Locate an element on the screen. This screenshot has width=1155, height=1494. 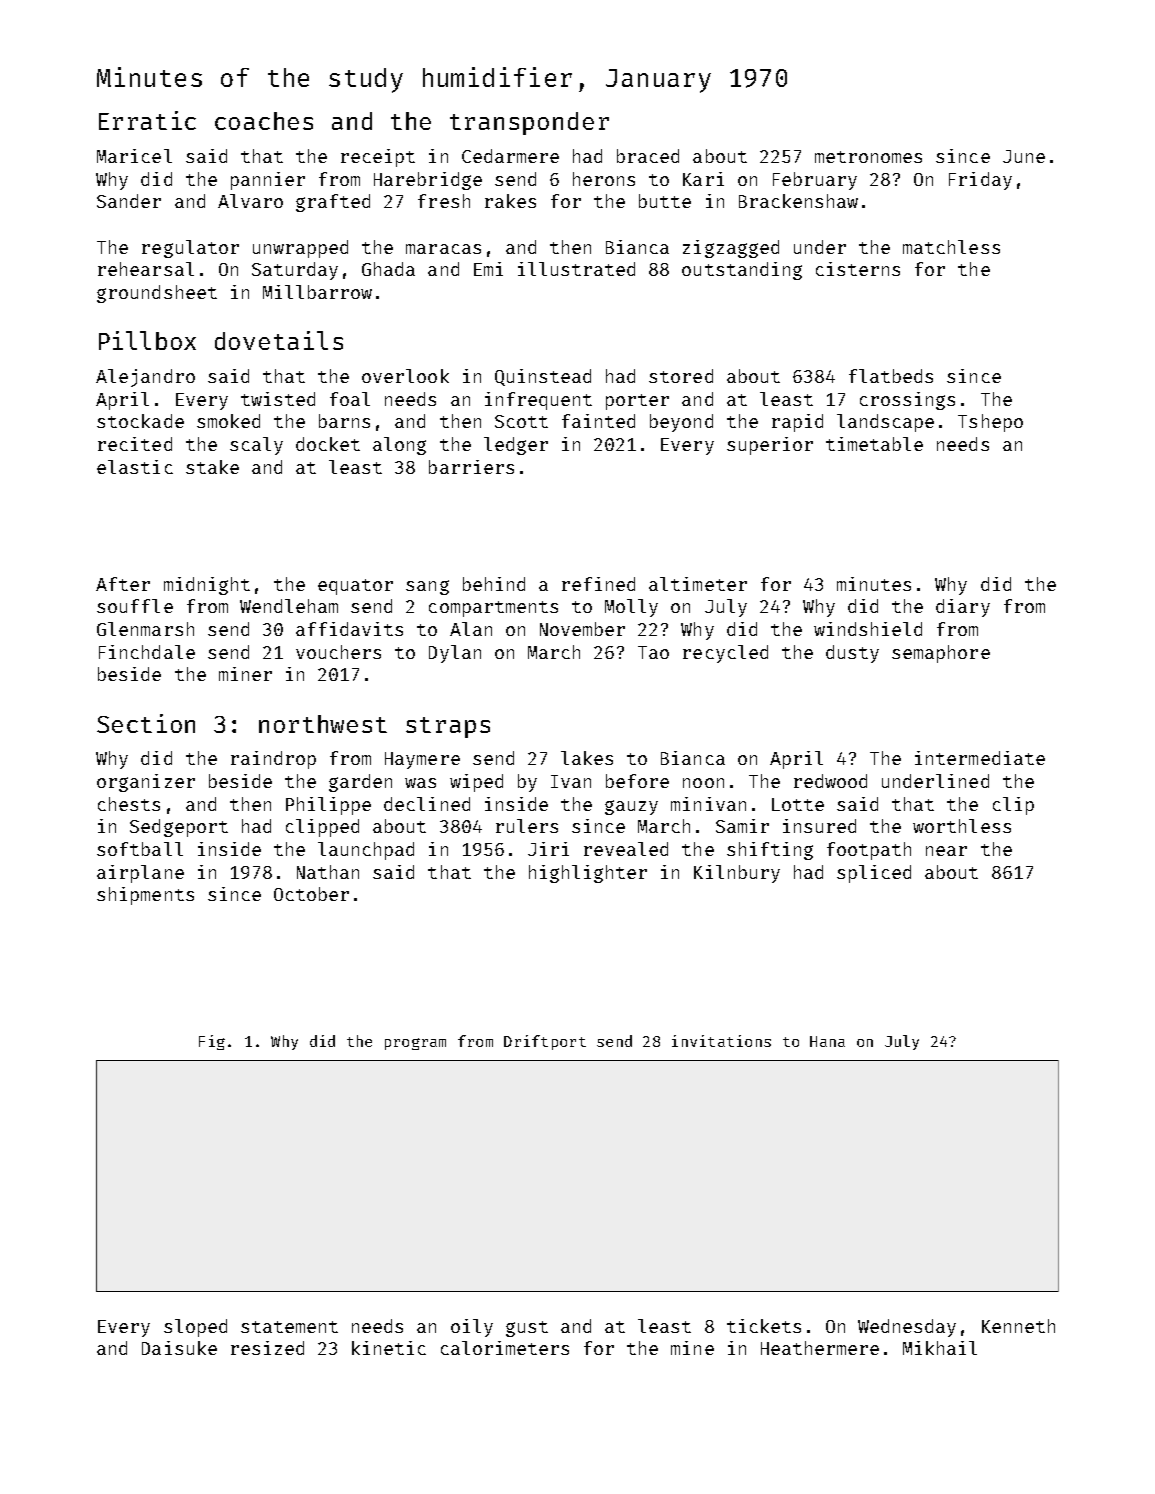
gust is located at coordinates (527, 1329).
